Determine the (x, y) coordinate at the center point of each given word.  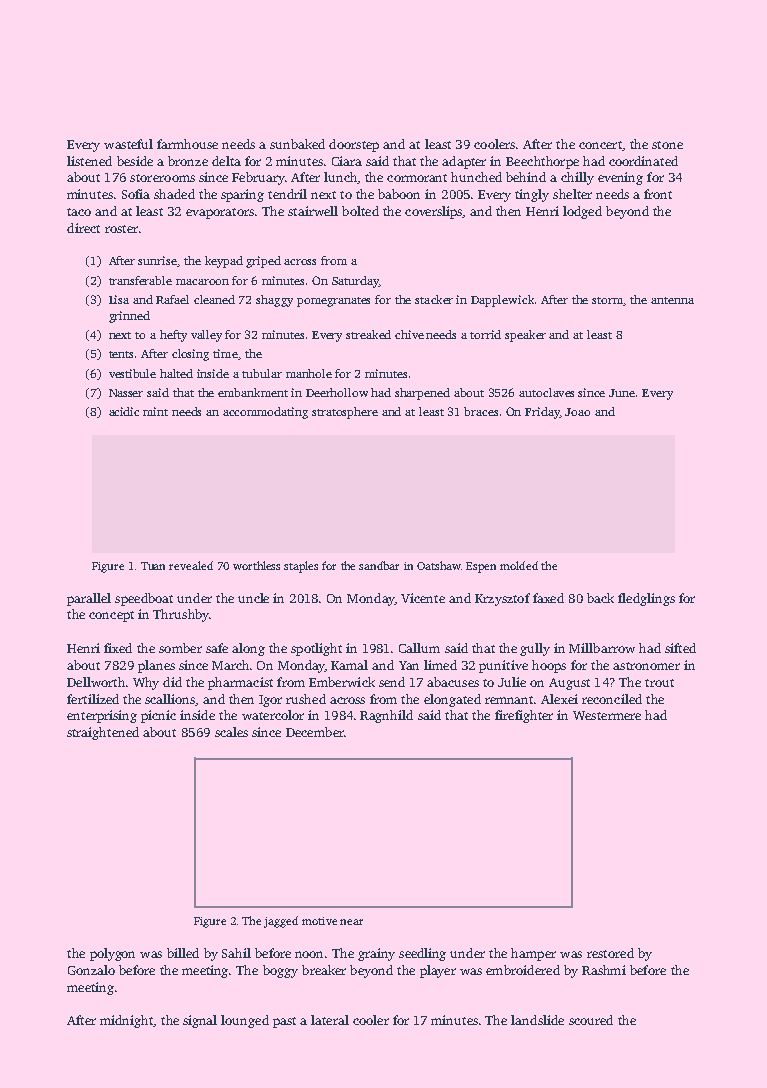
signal (200, 1021)
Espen (481, 567)
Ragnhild (386, 716)
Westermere (607, 715)
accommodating (265, 413)
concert (600, 145)
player (438, 971)
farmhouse (187, 144)
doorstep (354, 145)
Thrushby (181, 615)
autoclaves (546, 392)
